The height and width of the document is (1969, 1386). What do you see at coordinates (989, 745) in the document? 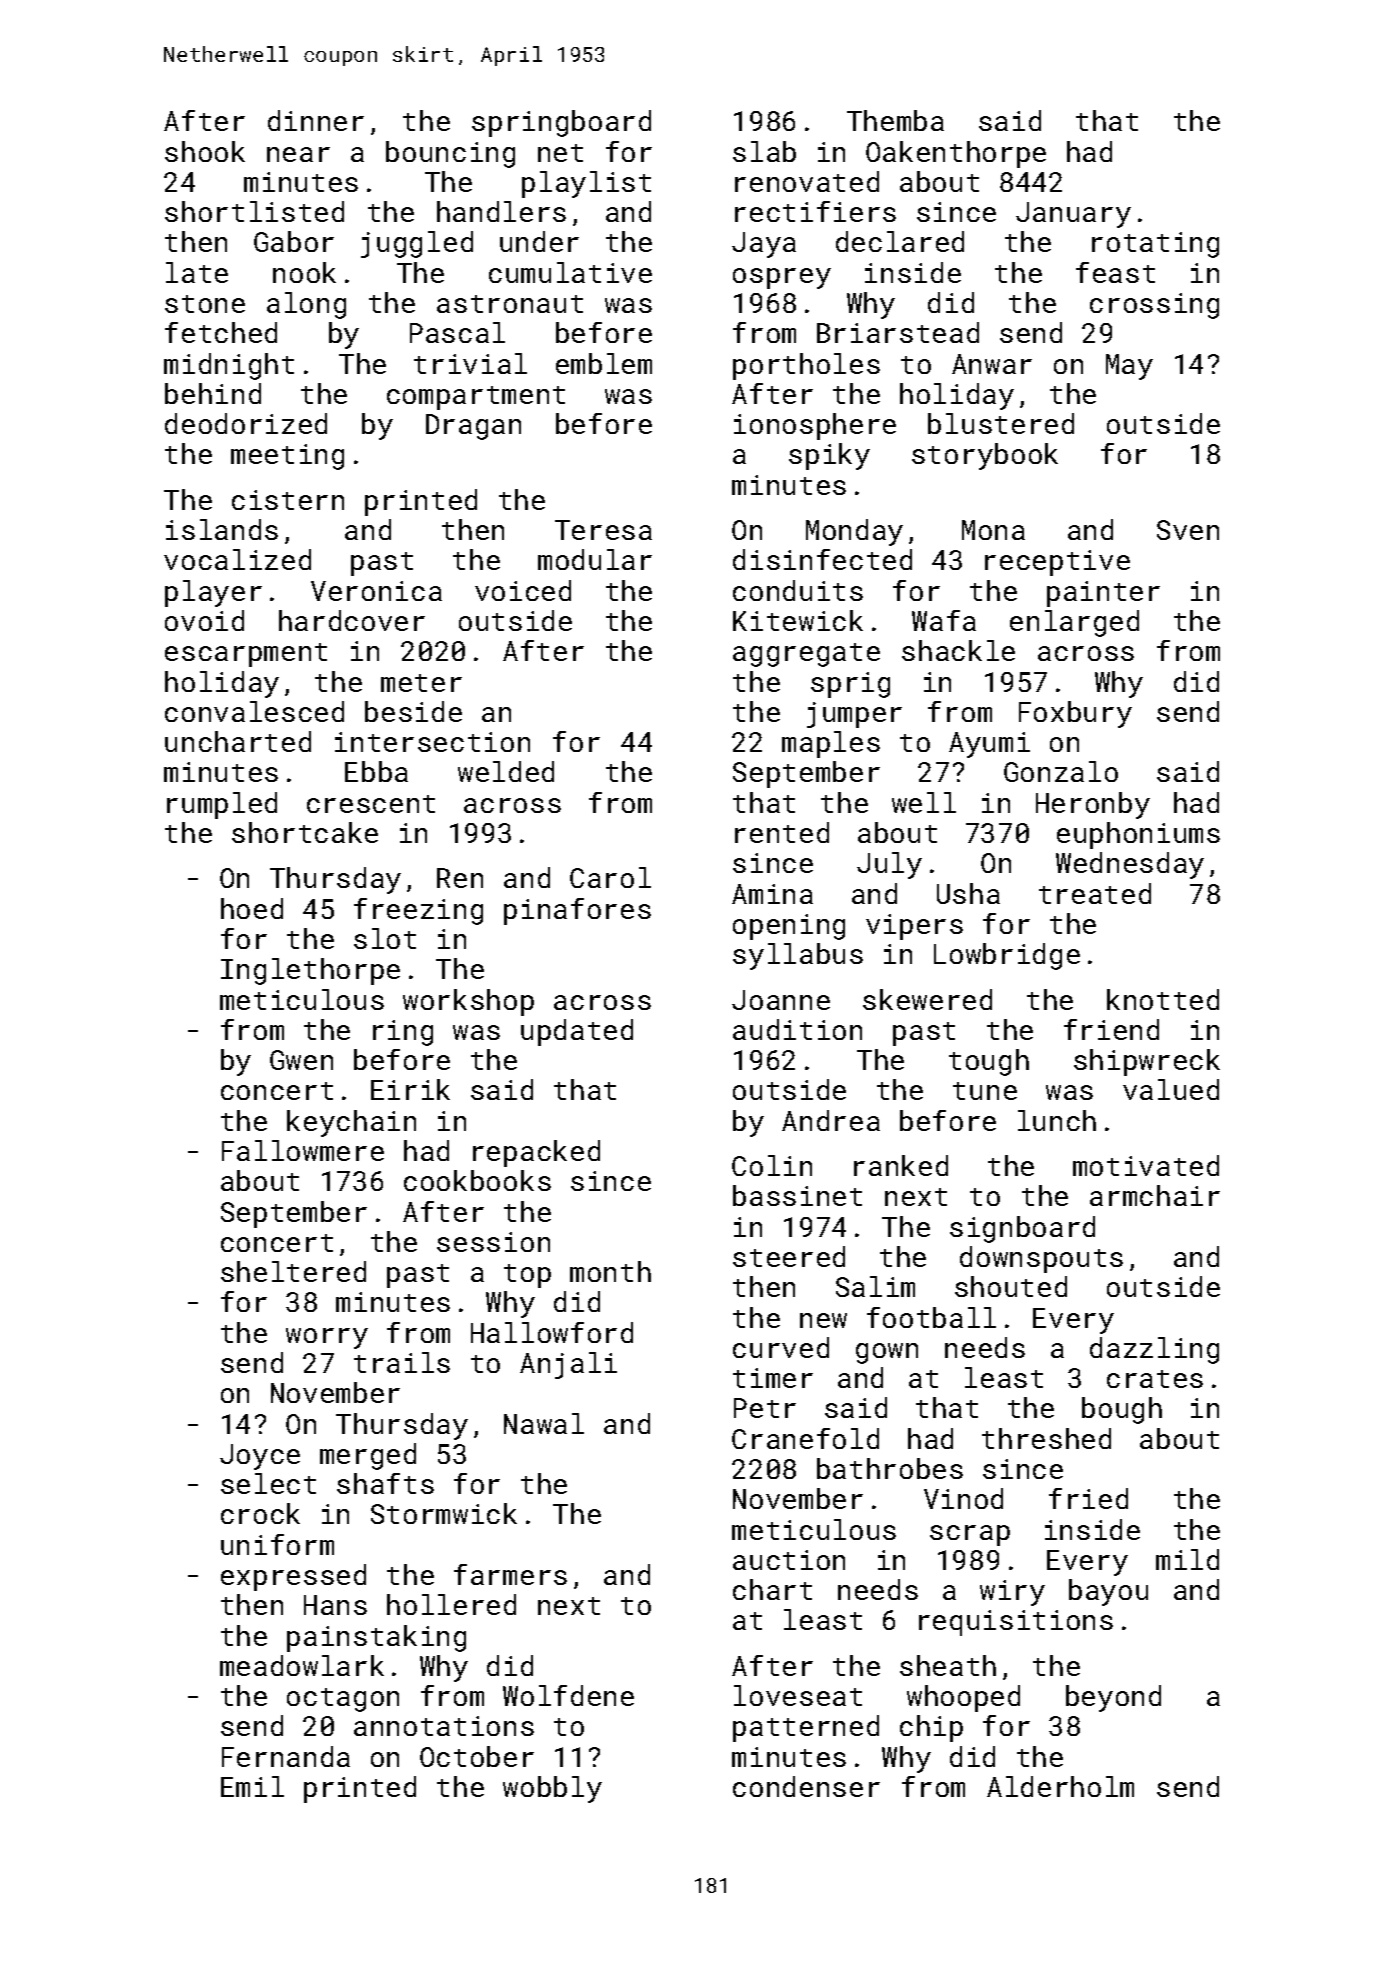
I see `Ayumi` at bounding box center [989, 745].
